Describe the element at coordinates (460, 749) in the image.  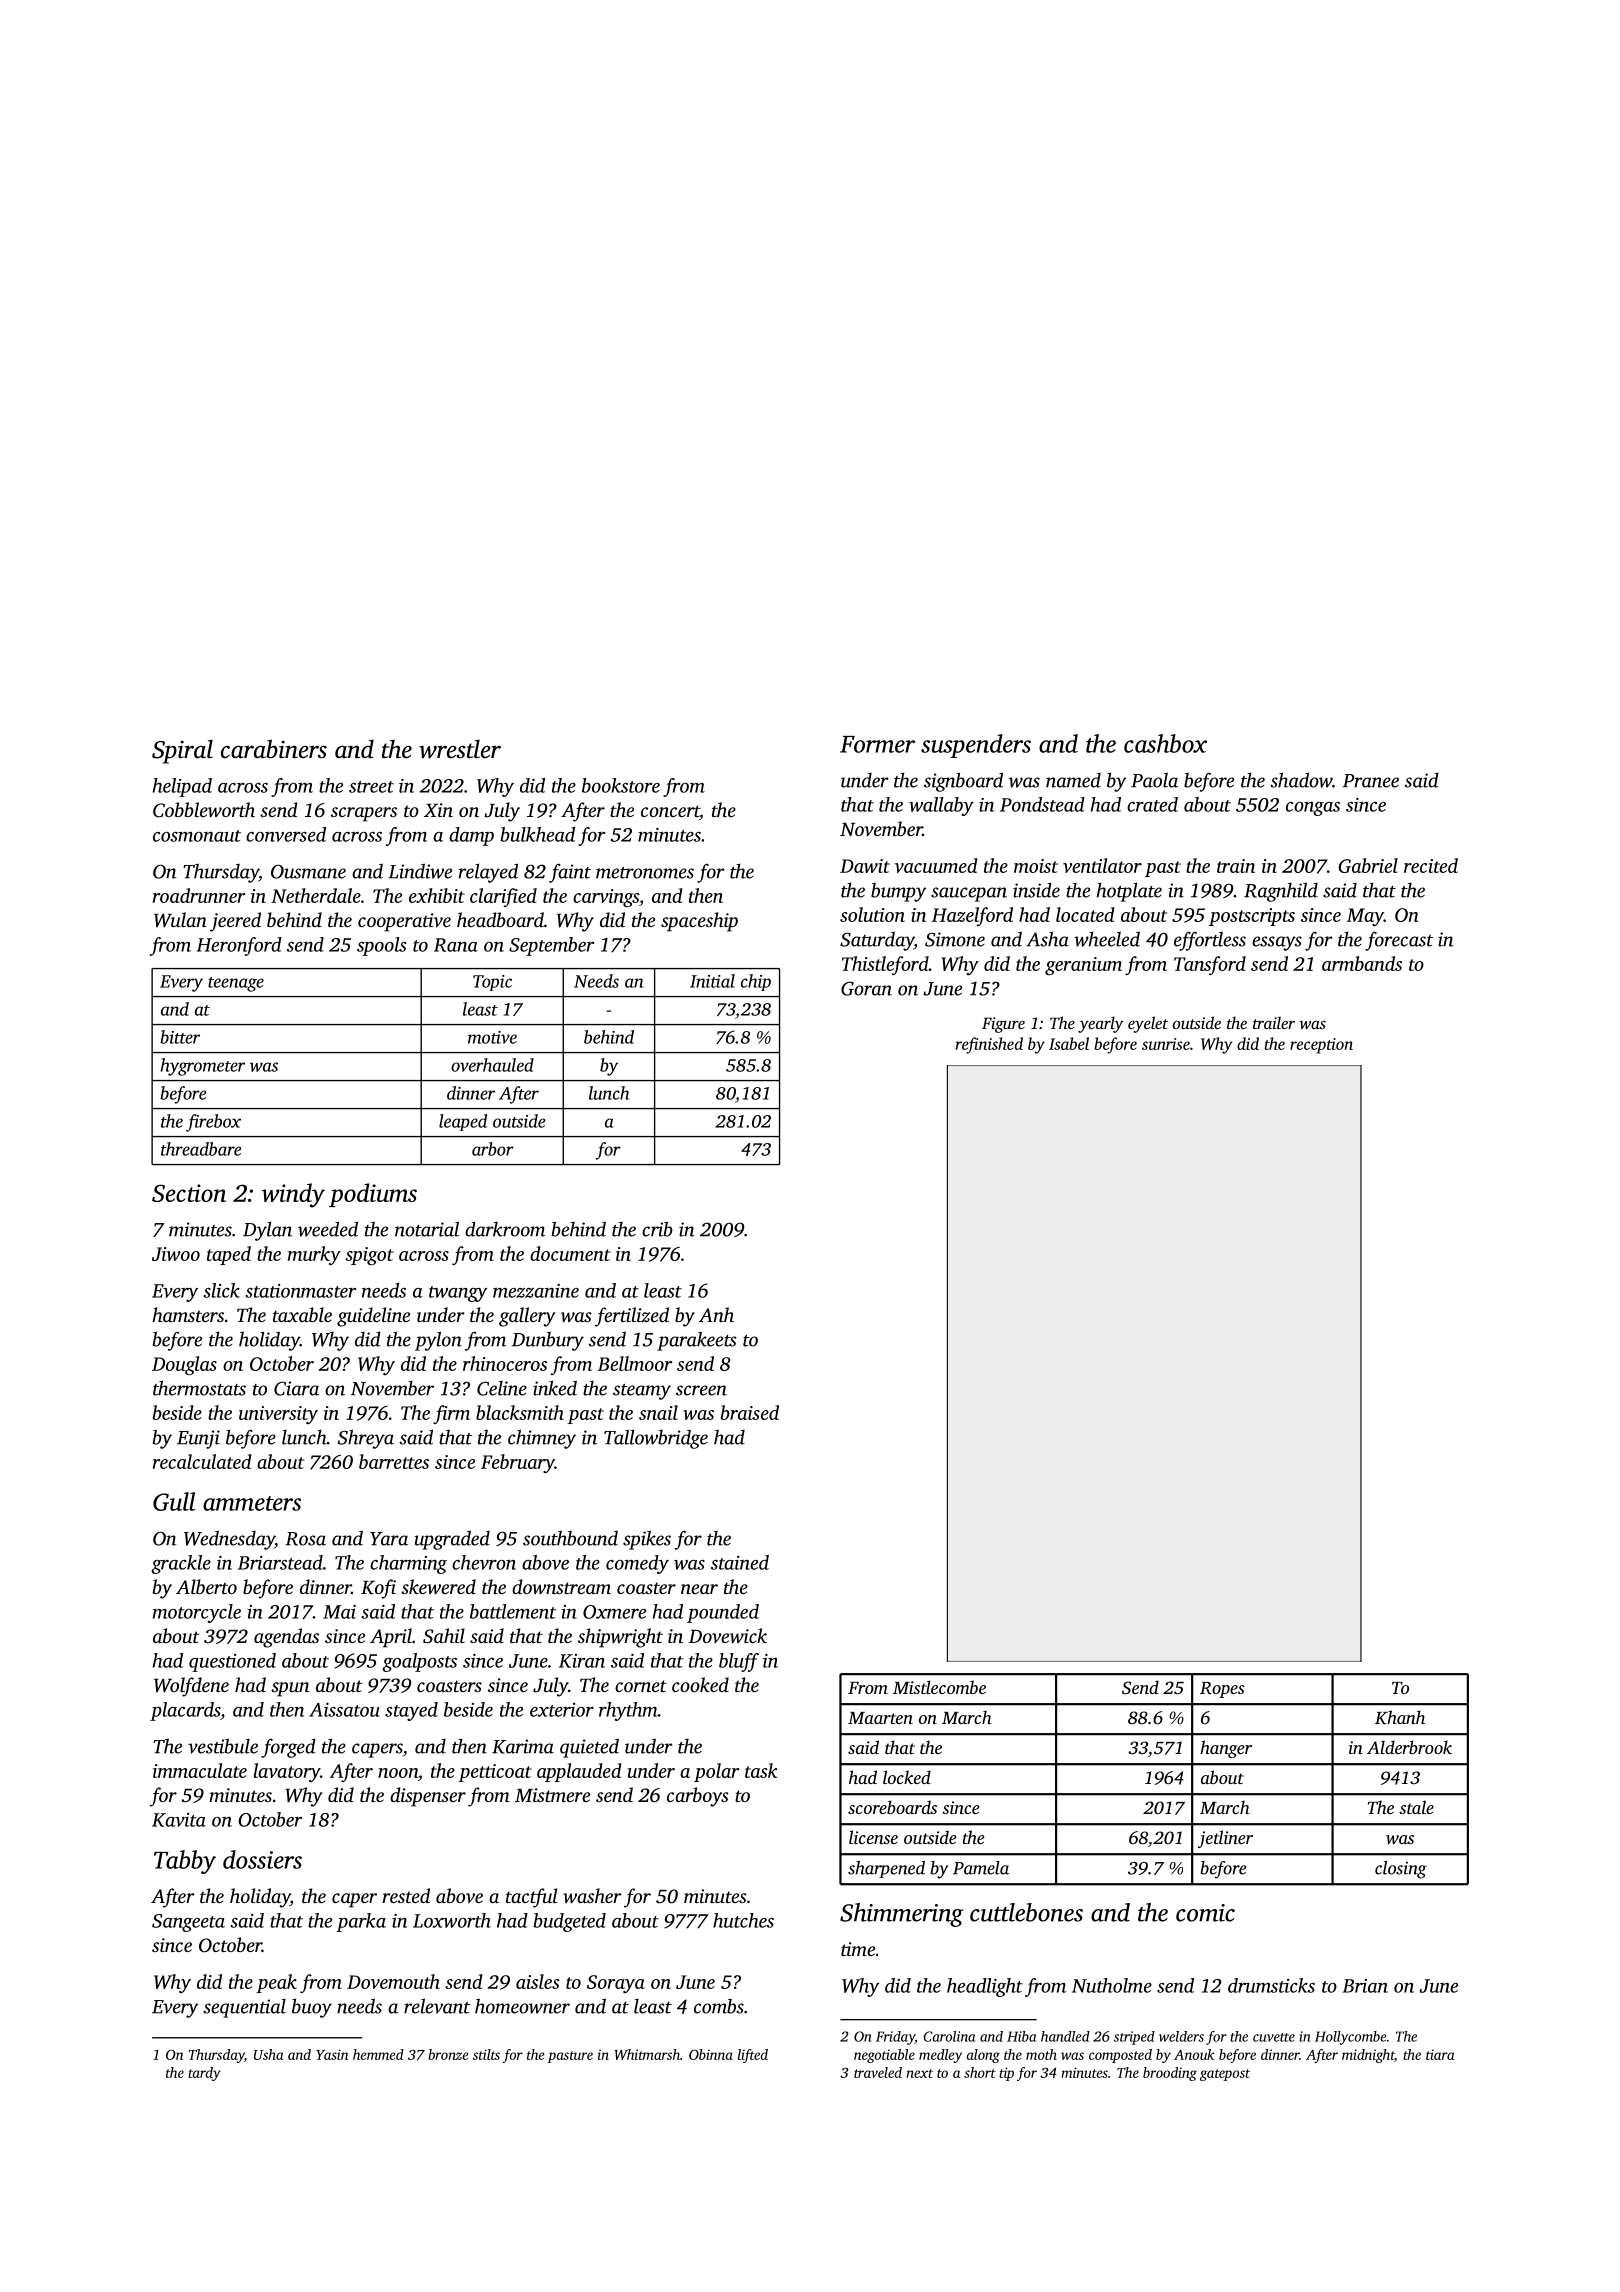
I see `wrestler` at that location.
